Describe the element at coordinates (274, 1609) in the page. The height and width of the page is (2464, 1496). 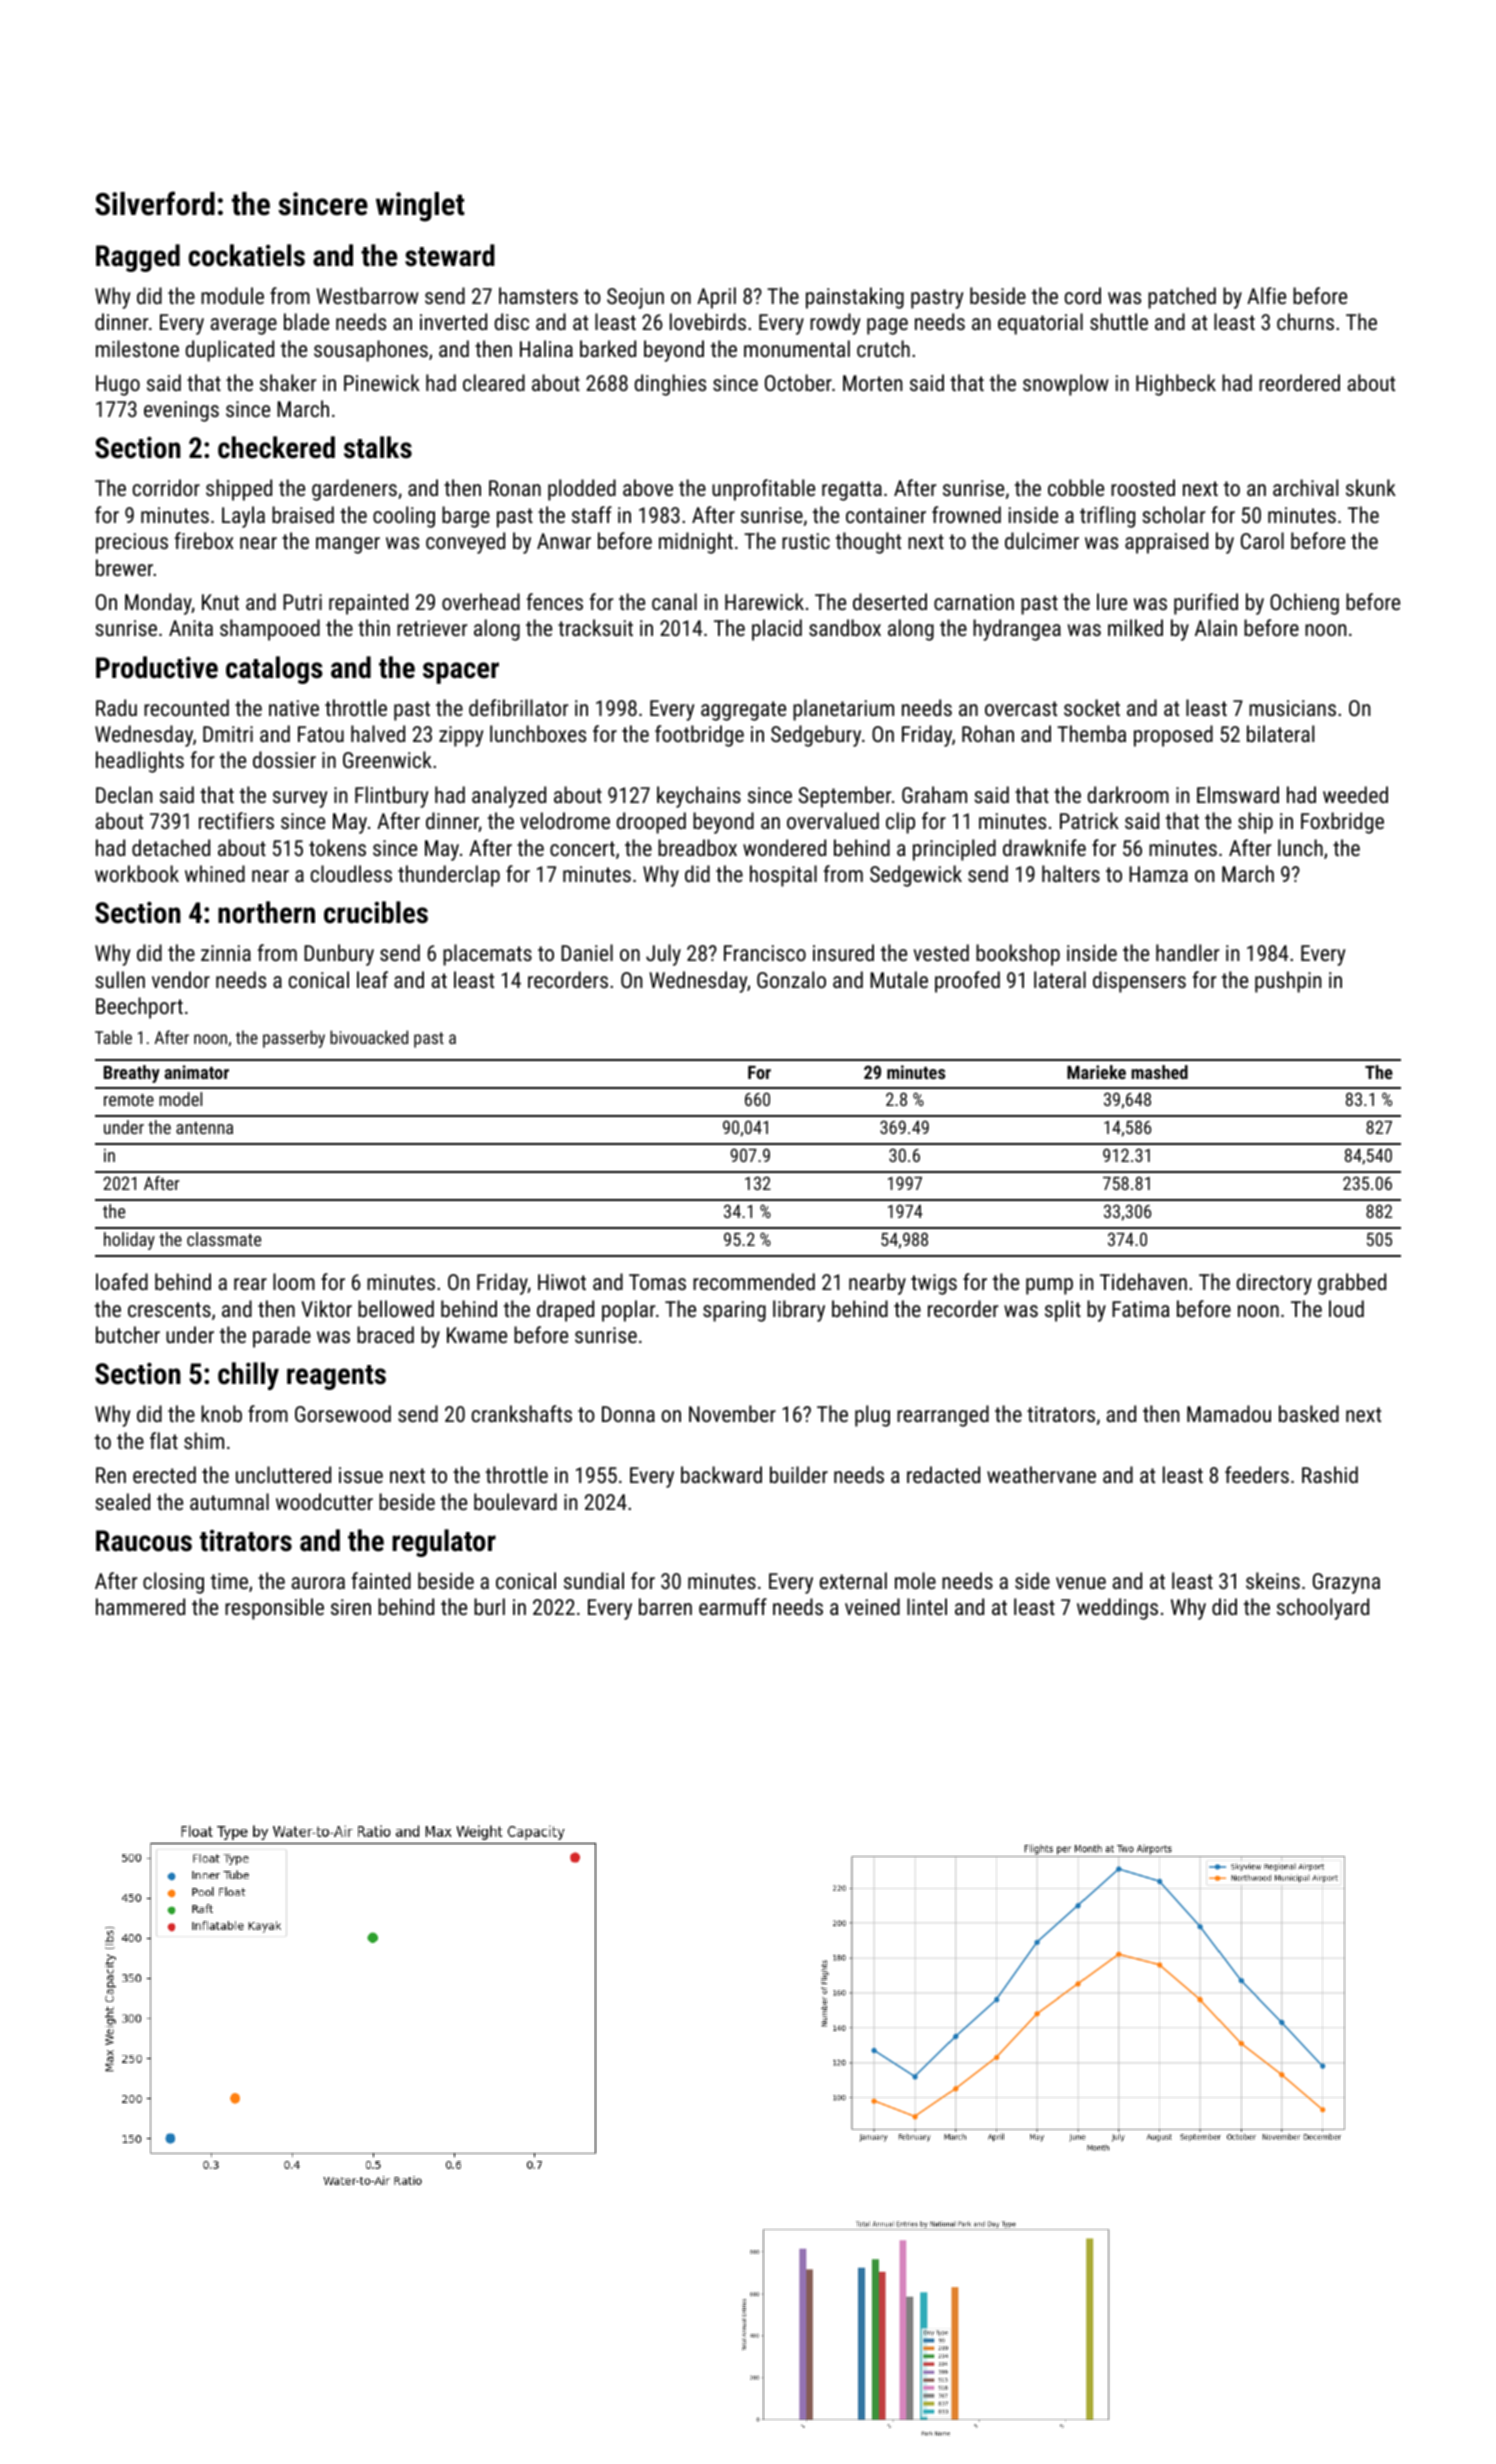
I see `responsible` at that location.
